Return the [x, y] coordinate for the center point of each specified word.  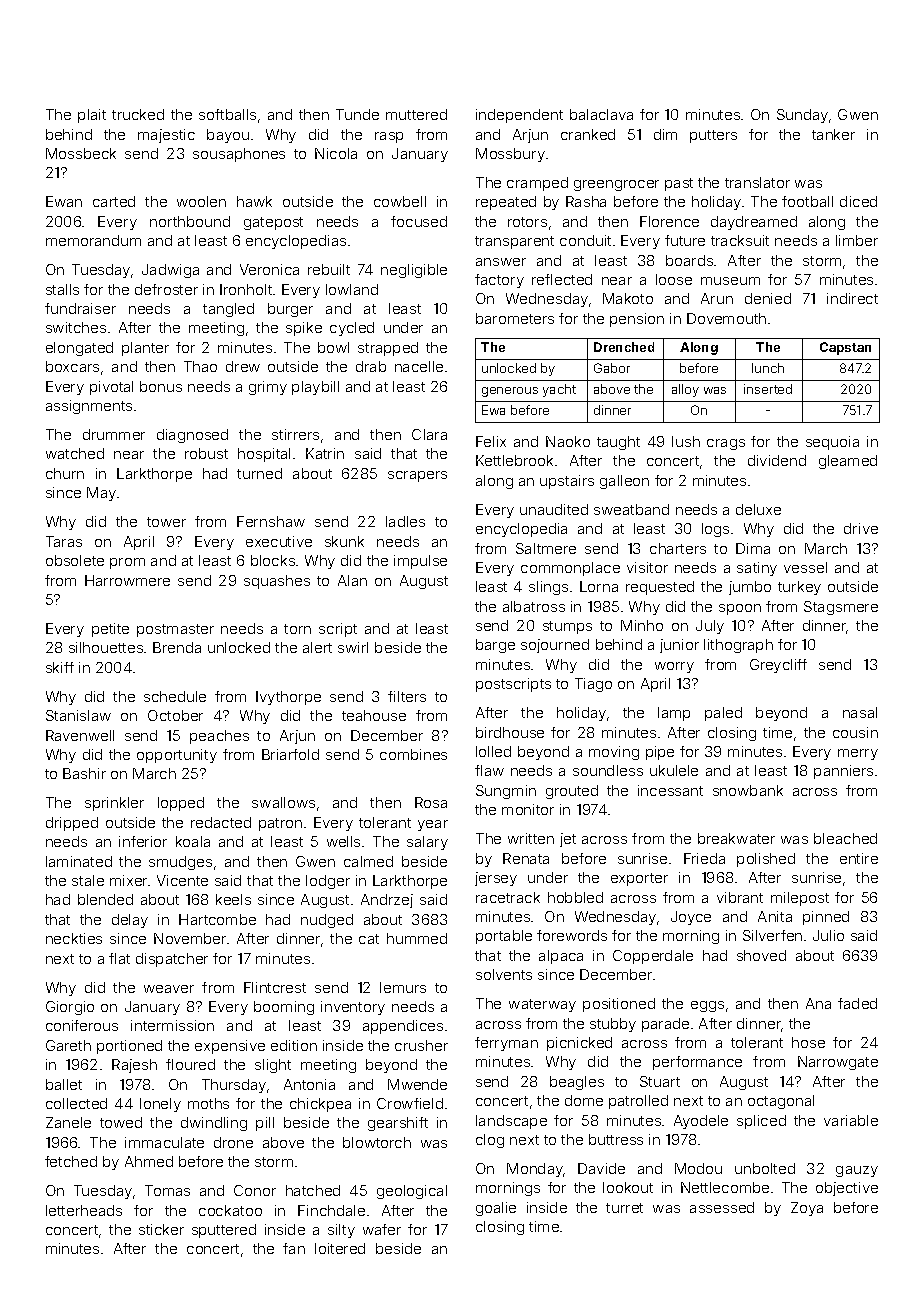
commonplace [570, 569]
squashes [277, 582]
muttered [416, 114]
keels [233, 899]
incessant [670, 790]
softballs [227, 114]
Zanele [68, 1122]
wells [343, 841]
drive [861, 528]
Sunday [802, 116]
